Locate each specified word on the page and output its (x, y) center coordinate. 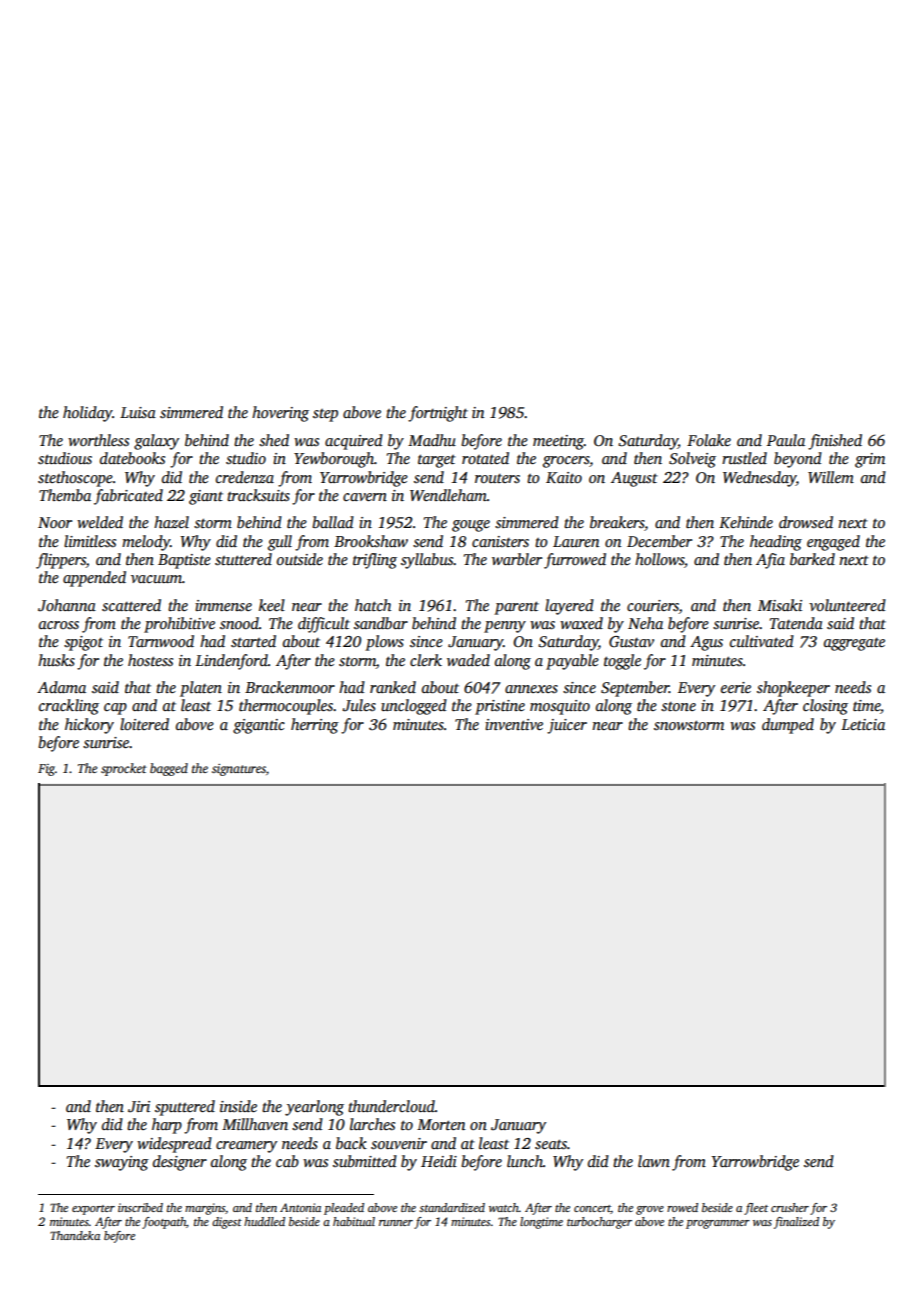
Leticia (863, 724)
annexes (531, 689)
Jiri (139, 1107)
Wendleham (448, 495)
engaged (833, 543)
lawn (654, 1161)
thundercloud (391, 1106)
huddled (264, 1221)
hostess (150, 660)
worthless (98, 440)
